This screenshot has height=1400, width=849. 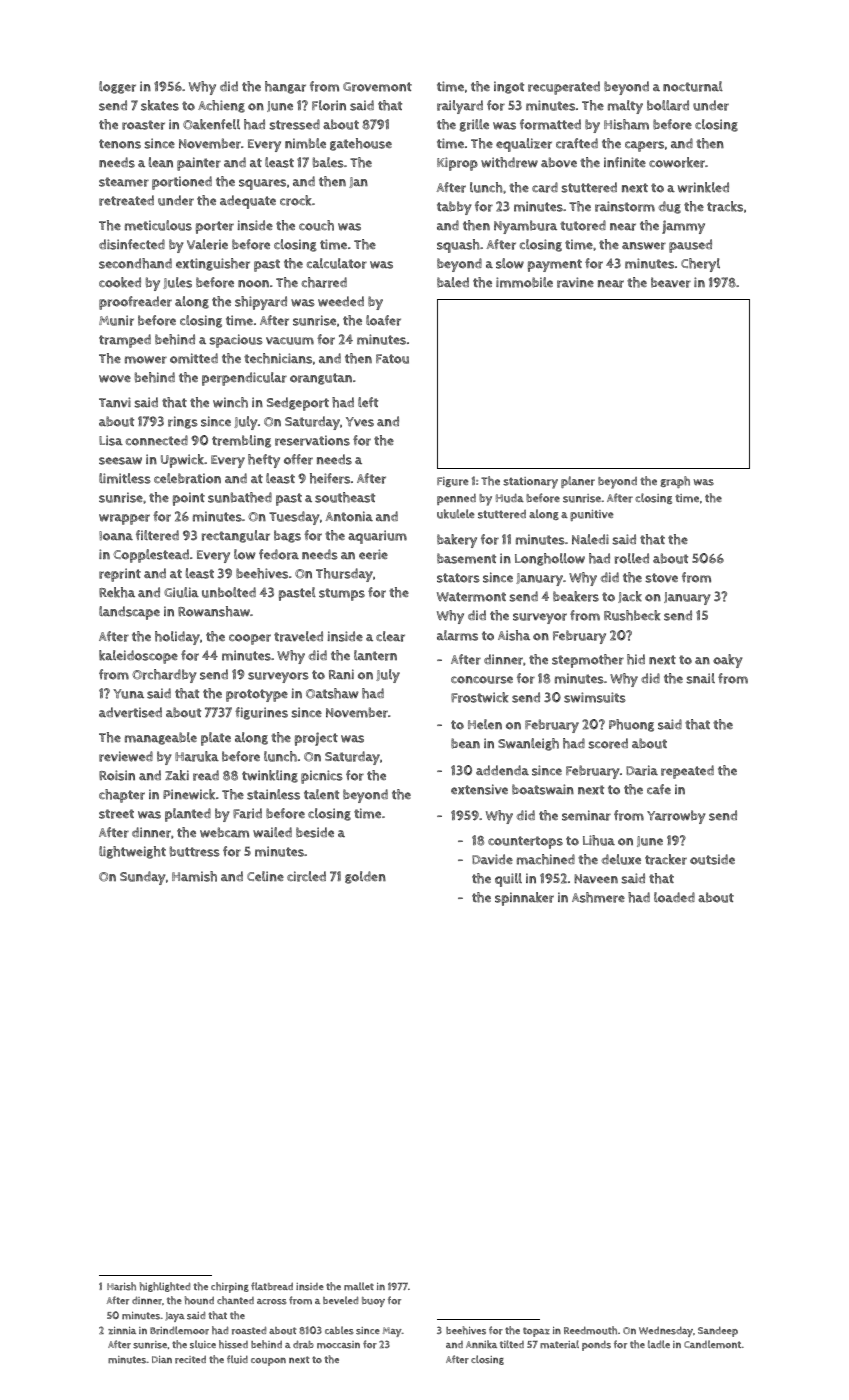 I want to click on bakery, so click(x=457, y=541).
